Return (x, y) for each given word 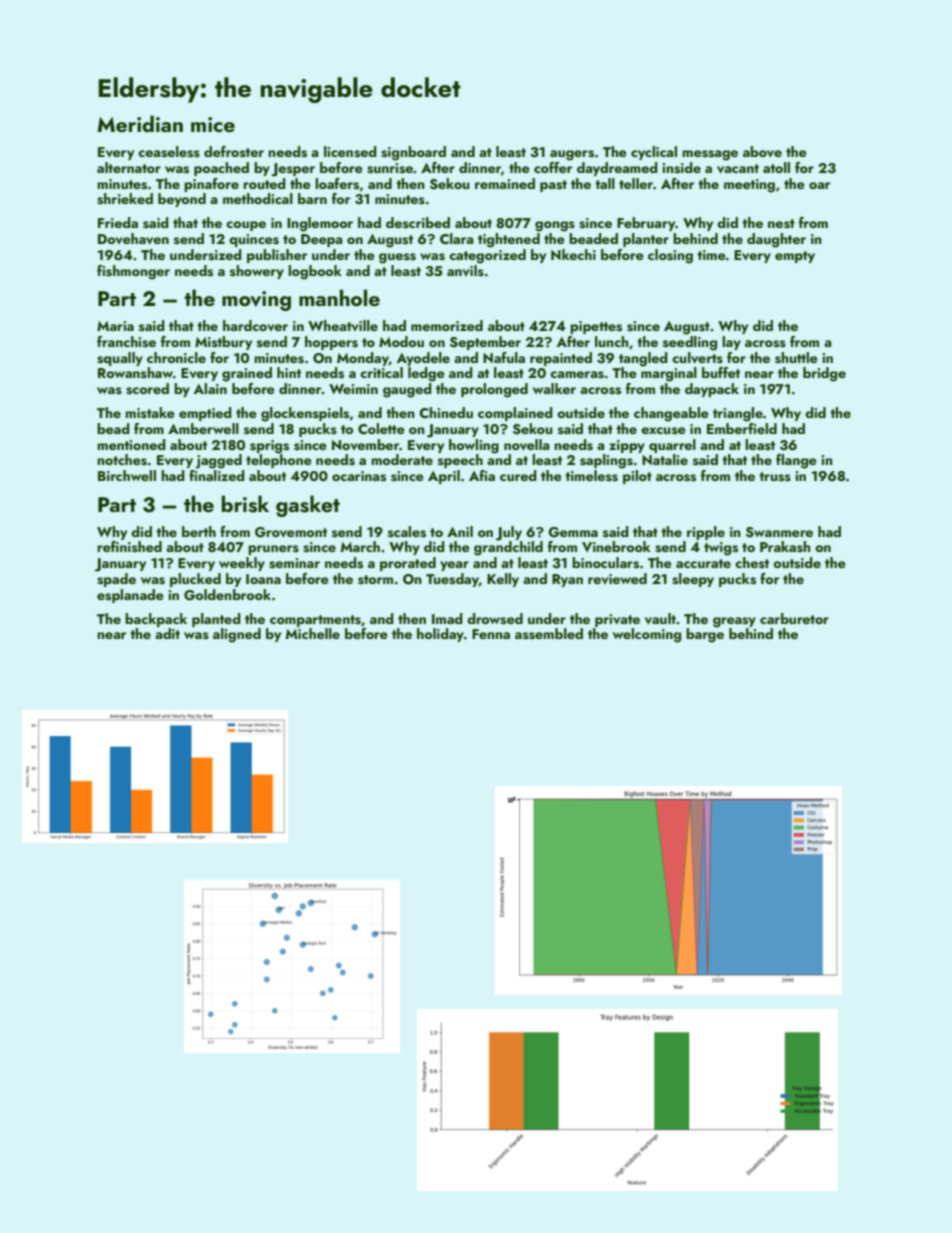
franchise (126, 342)
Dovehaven (133, 239)
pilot (637, 477)
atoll (776, 167)
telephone (279, 461)
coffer (553, 167)
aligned (237, 635)
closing (670, 256)
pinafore (211, 185)
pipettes (596, 327)
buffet (721, 372)
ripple (706, 533)
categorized (487, 256)
